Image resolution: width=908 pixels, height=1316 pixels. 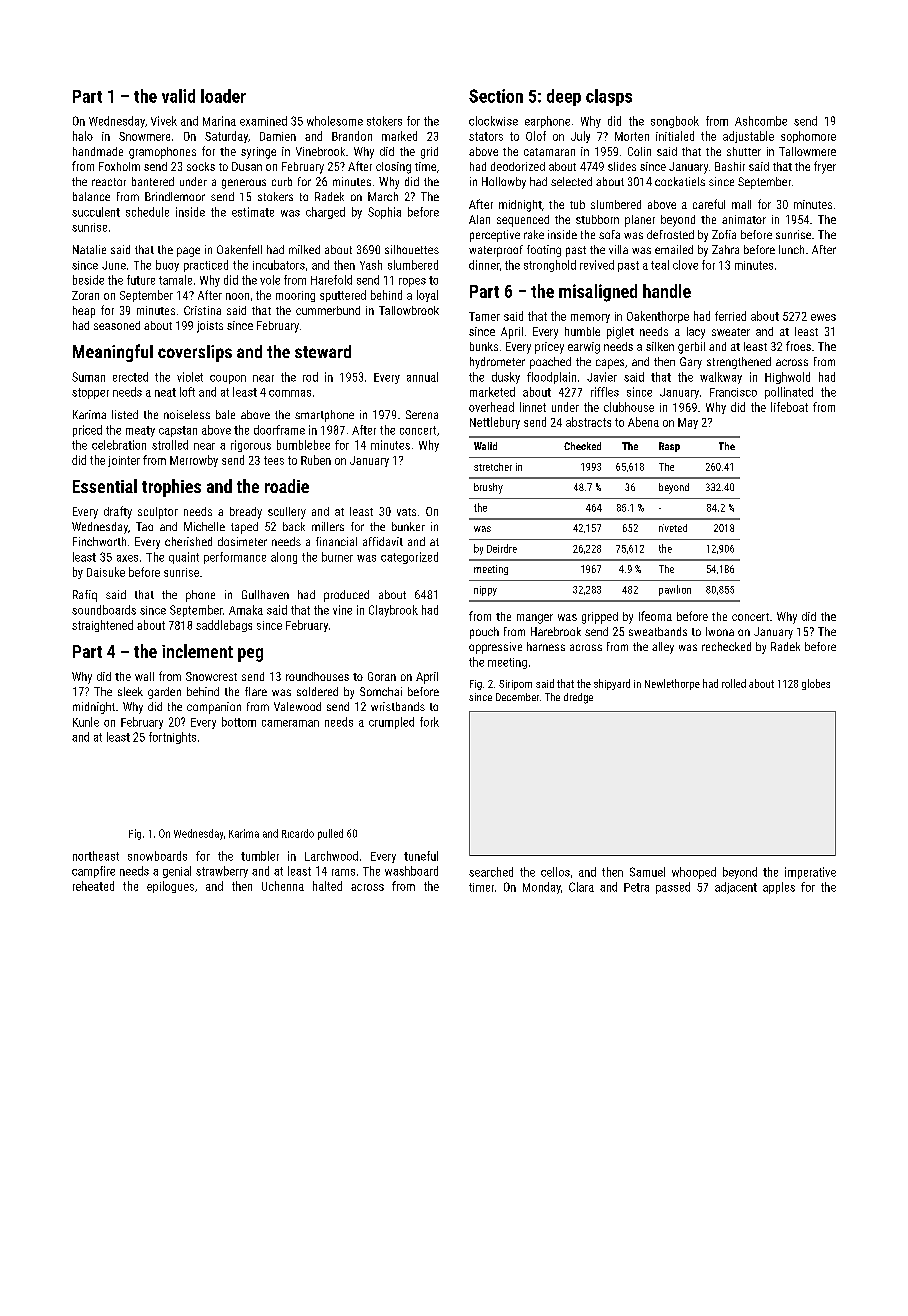 I want to click on Section, so click(x=496, y=96).
